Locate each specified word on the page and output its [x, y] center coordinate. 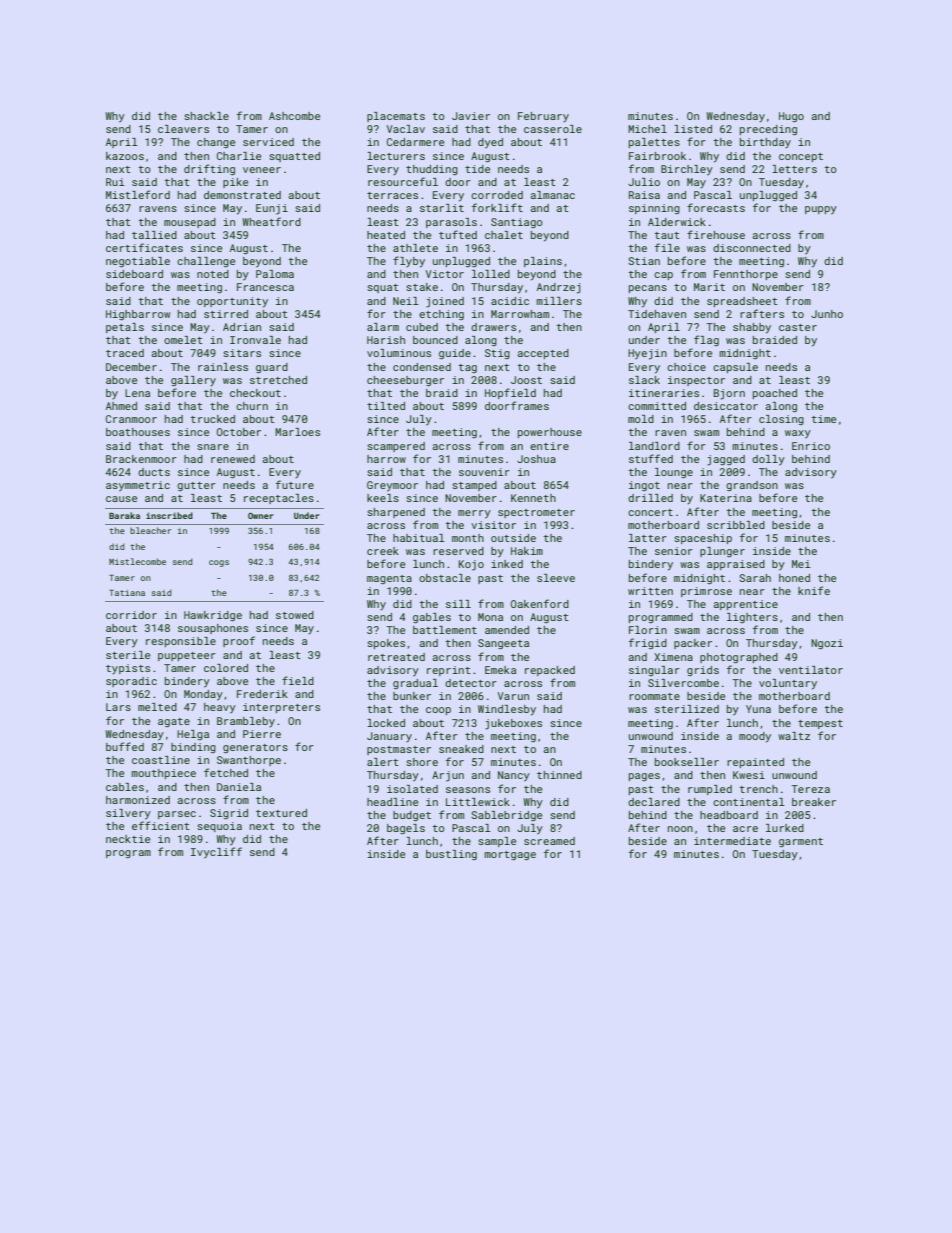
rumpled [710, 790]
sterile [128, 655]
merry [474, 514]
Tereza [810, 789]
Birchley [687, 170]
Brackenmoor [141, 459]
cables [125, 787]
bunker [412, 696]
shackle [206, 116]
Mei [801, 564]
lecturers [396, 156]
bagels [406, 829]
